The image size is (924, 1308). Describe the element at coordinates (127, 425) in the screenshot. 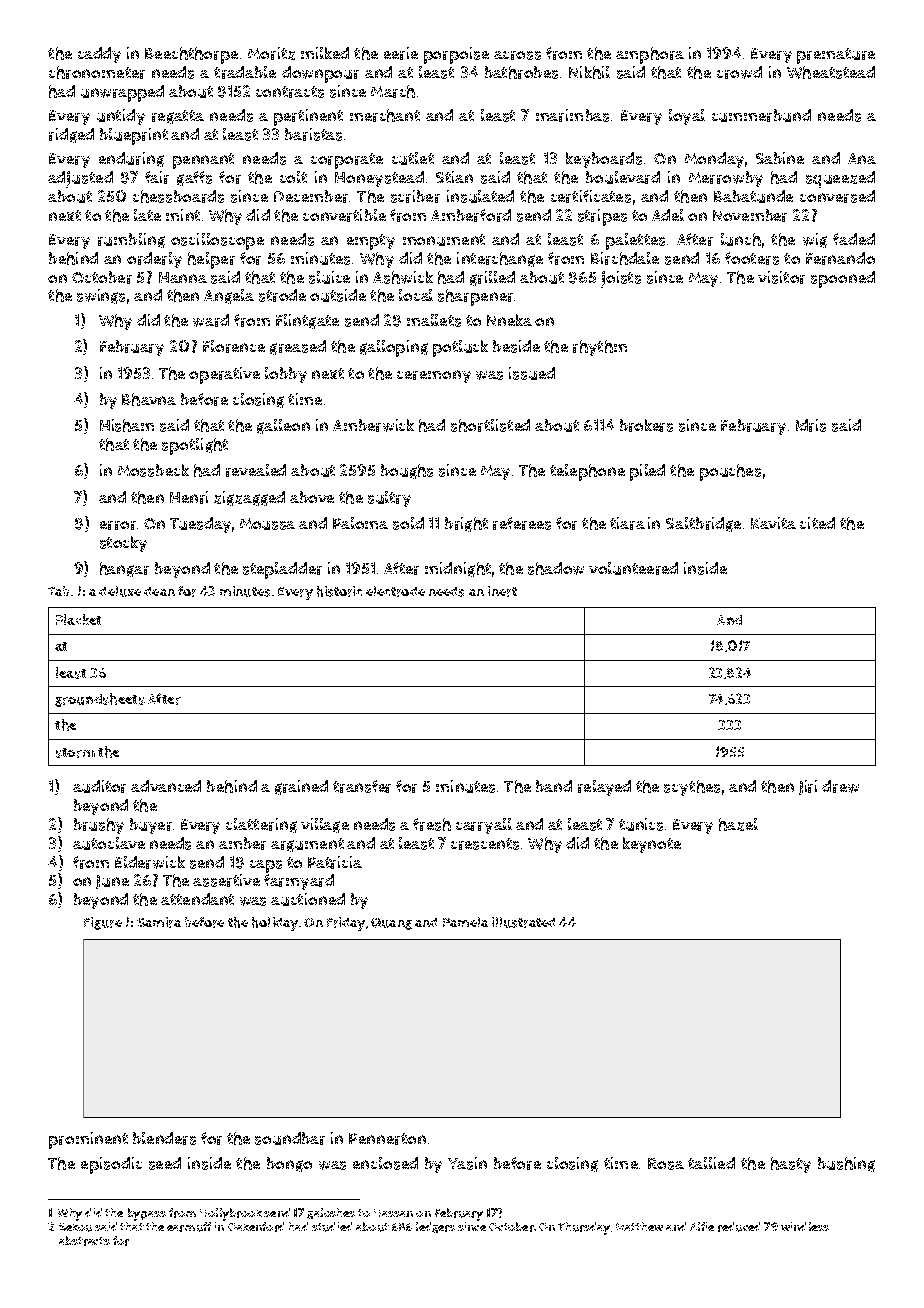

I see `Hisham` at that location.
